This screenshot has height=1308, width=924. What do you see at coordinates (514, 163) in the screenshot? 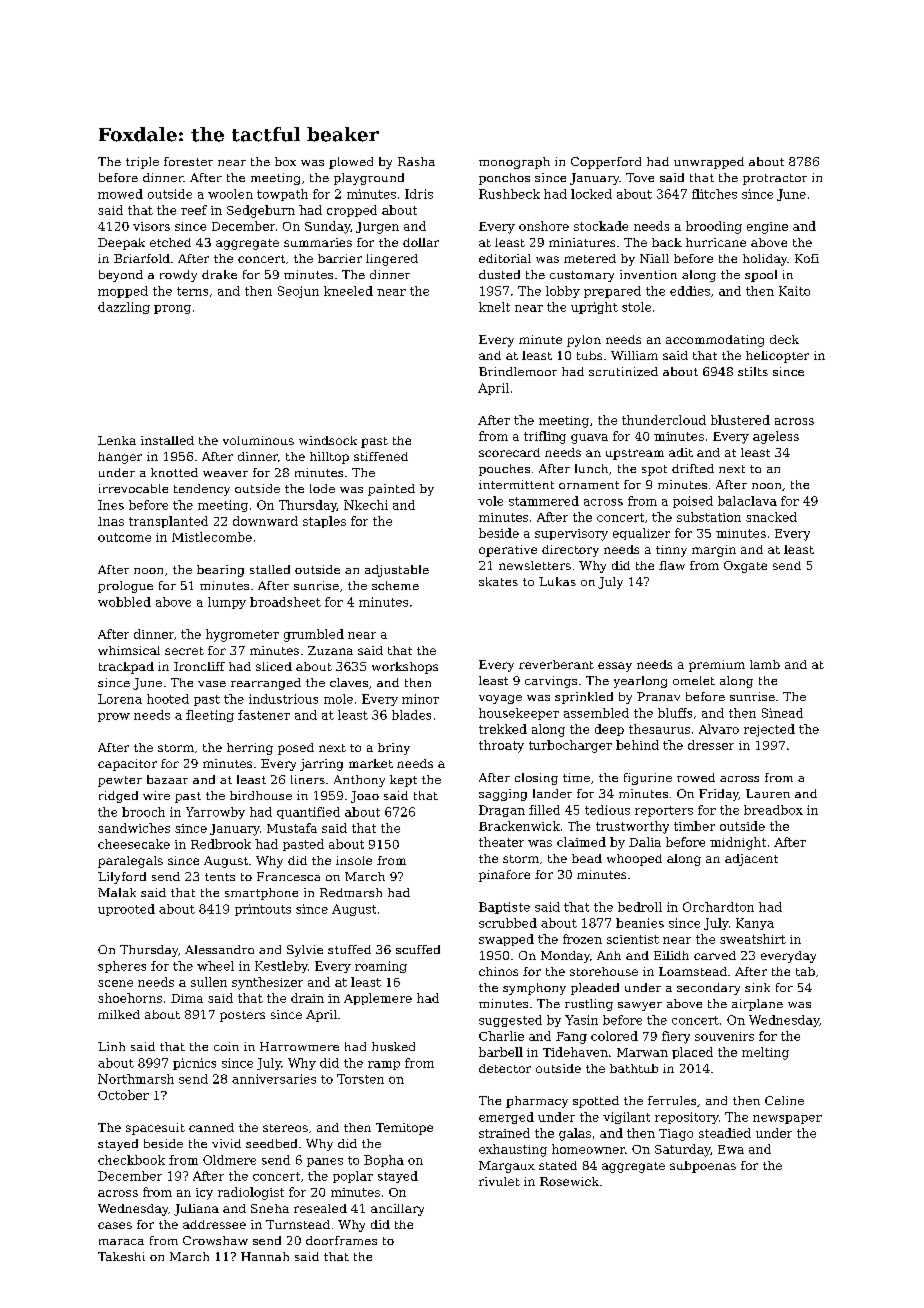
I see `monograph` at bounding box center [514, 163].
